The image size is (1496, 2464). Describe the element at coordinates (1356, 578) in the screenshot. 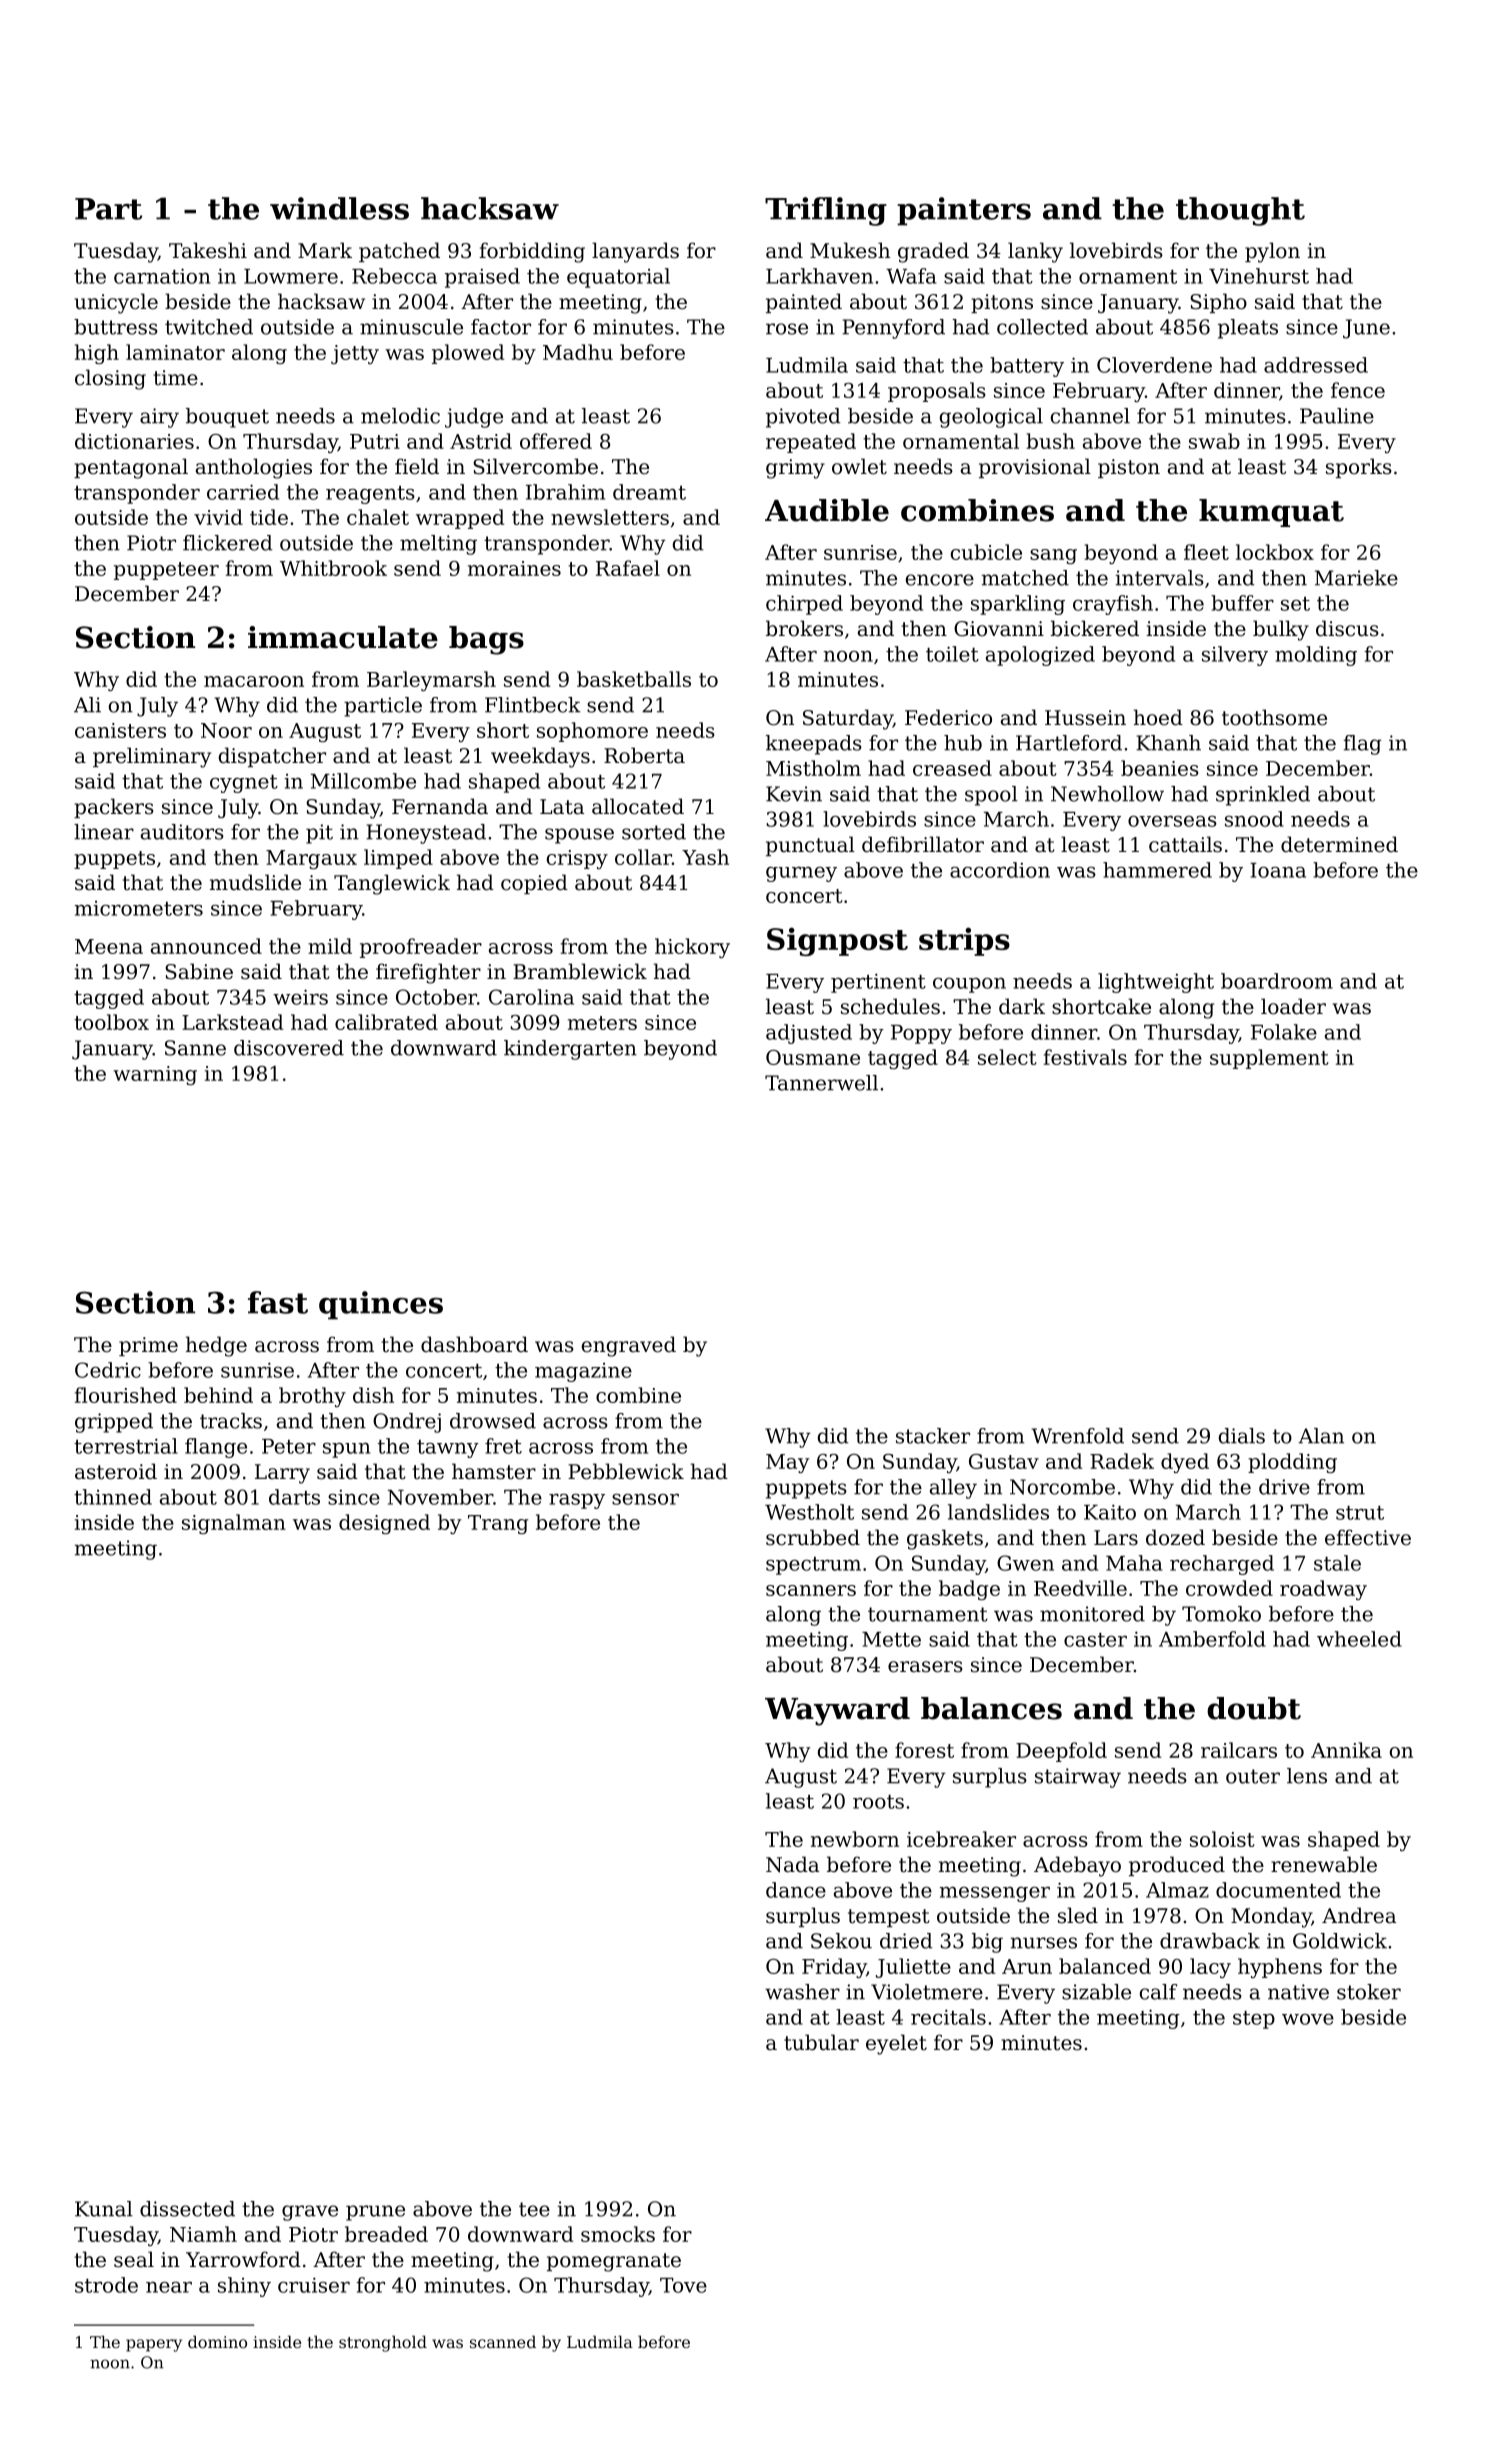

I see `Marieke` at that location.
